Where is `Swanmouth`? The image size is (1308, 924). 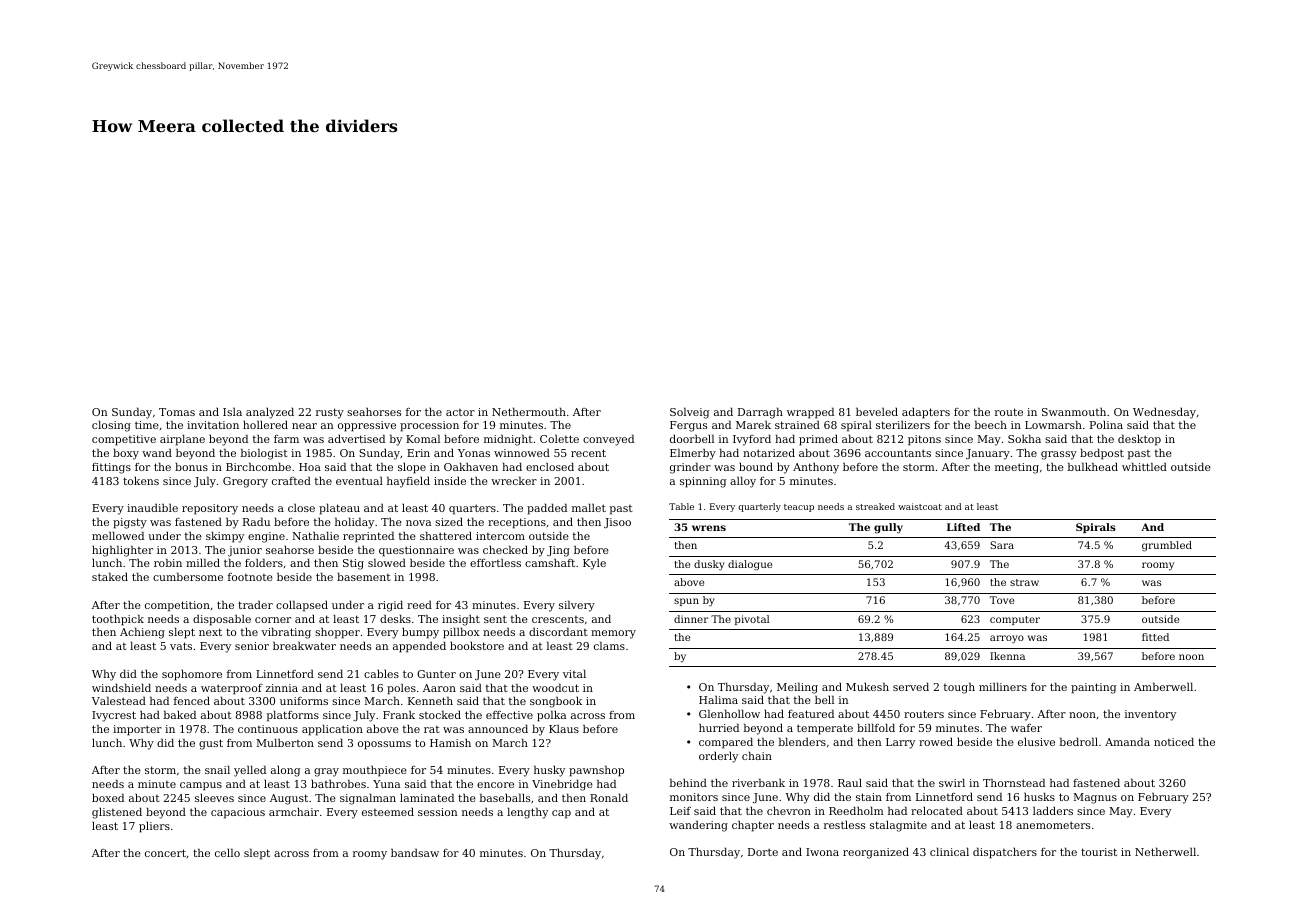
Swanmouth is located at coordinates (1074, 411).
